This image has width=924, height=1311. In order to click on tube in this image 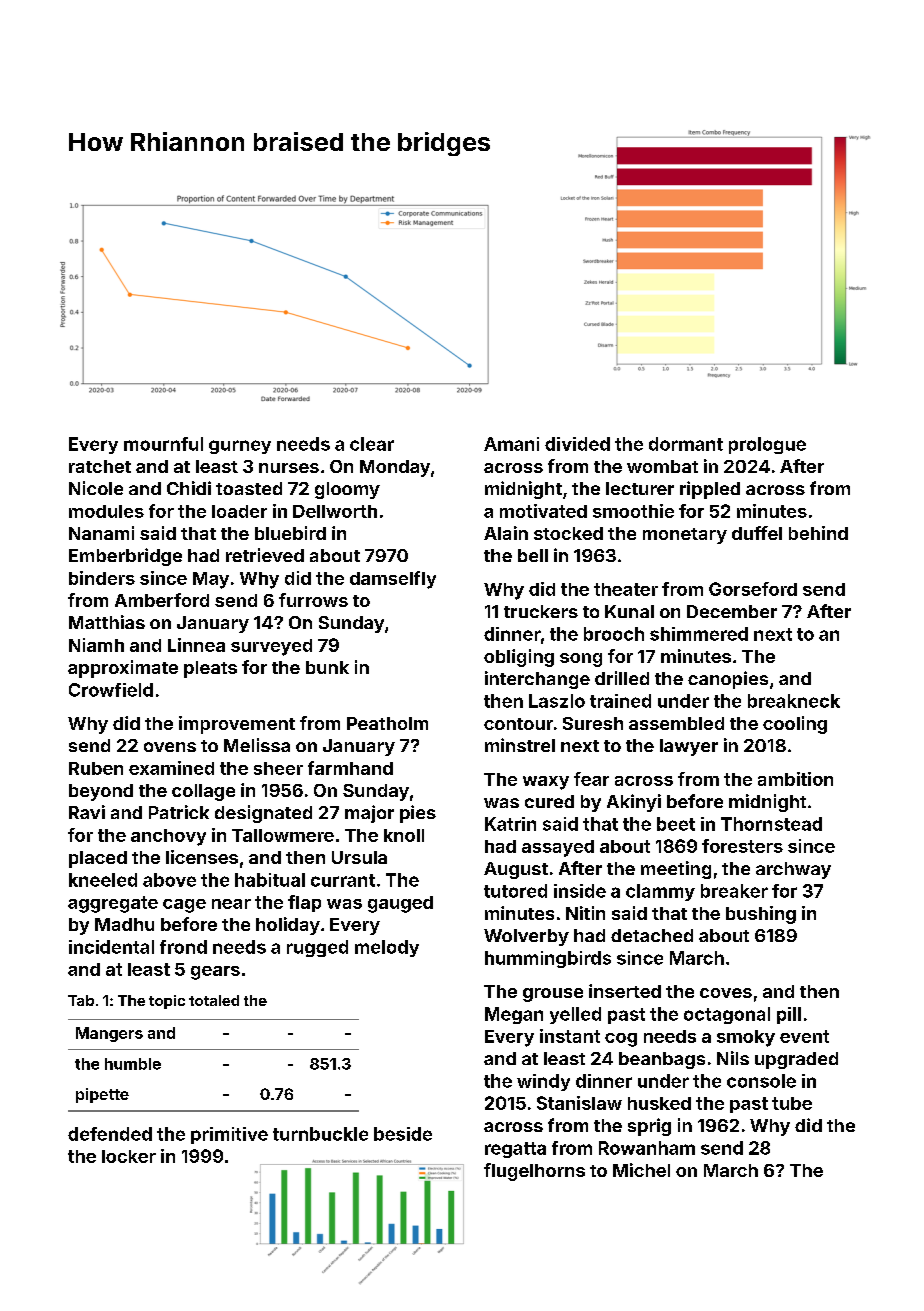, I will do `click(792, 1103)`.
